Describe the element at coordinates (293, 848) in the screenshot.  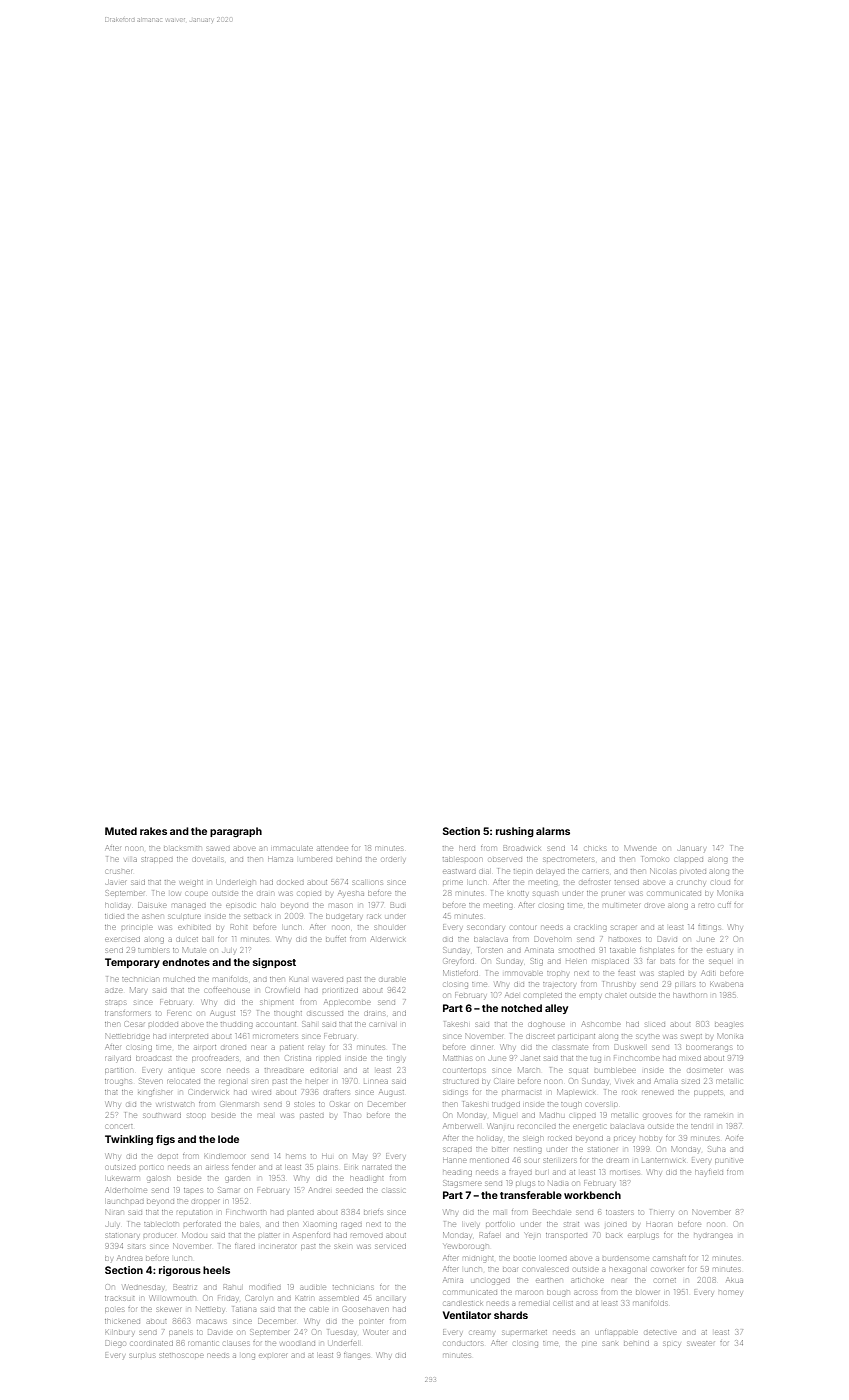
I see `immaculate` at that location.
